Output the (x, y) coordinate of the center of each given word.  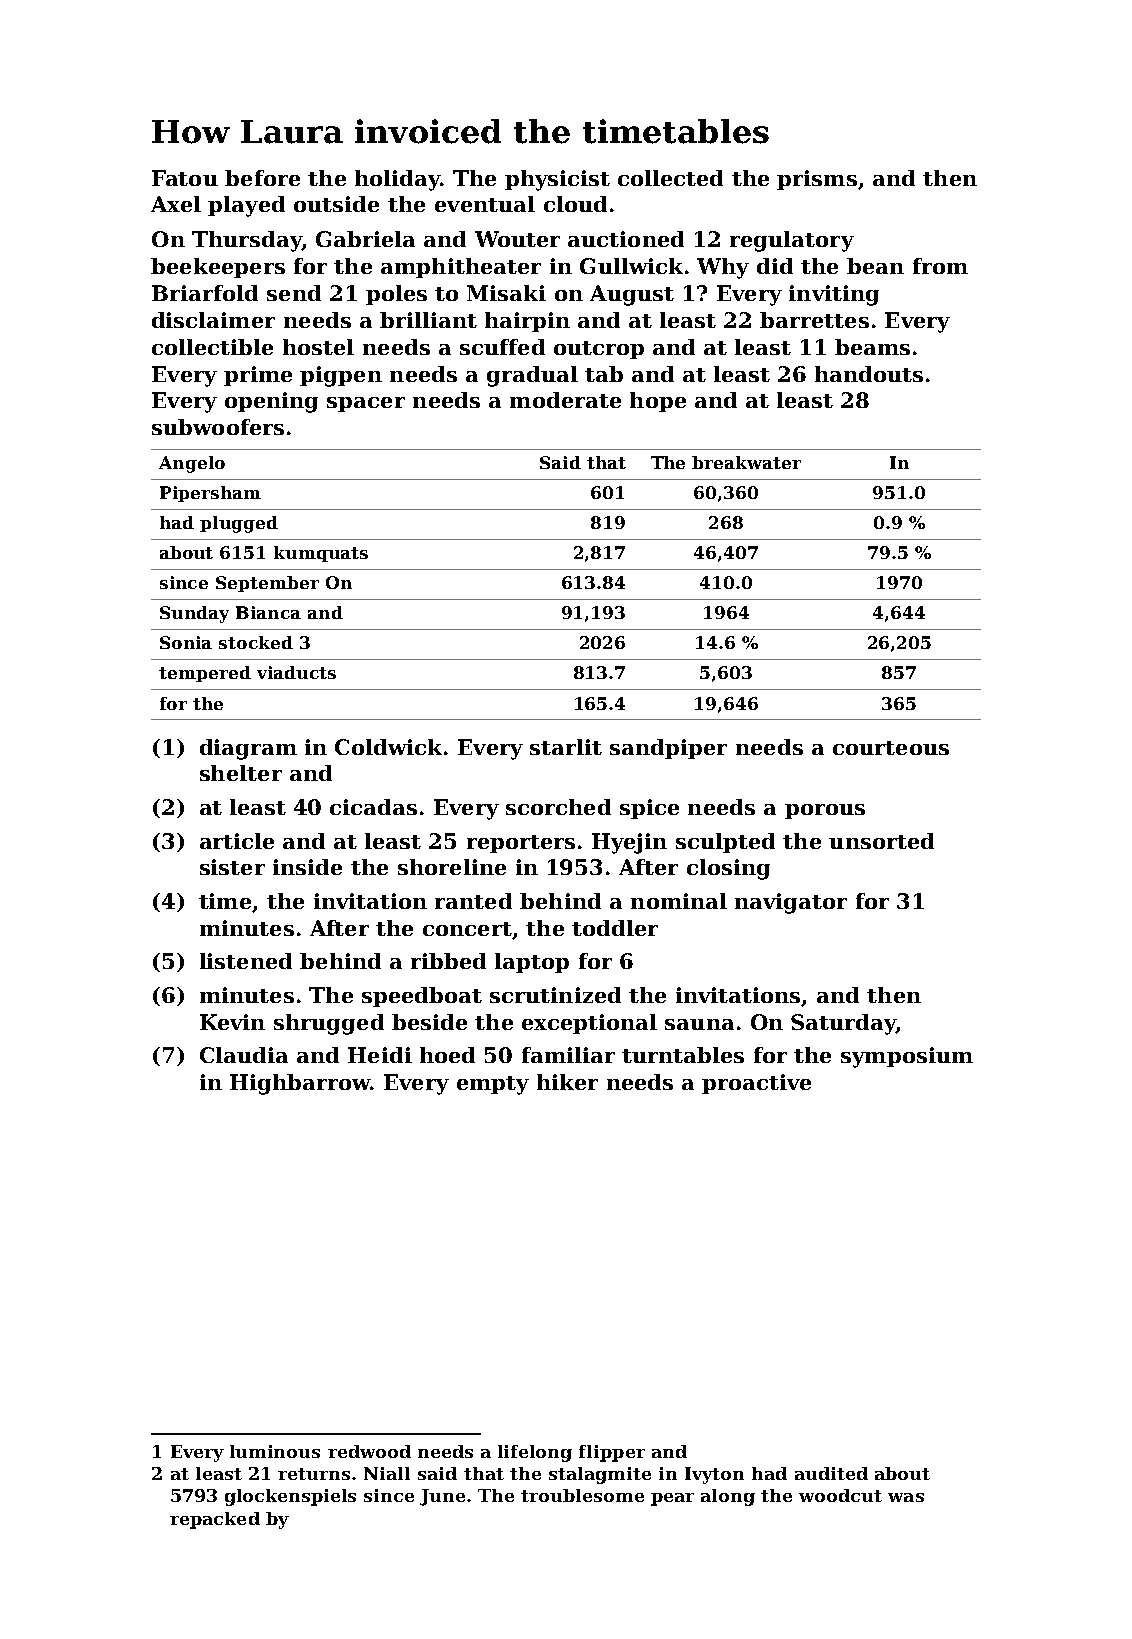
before (262, 178)
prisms (817, 180)
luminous (275, 1451)
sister (232, 867)
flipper (612, 1453)
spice (649, 809)
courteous (891, 748)
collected (670, 178)
